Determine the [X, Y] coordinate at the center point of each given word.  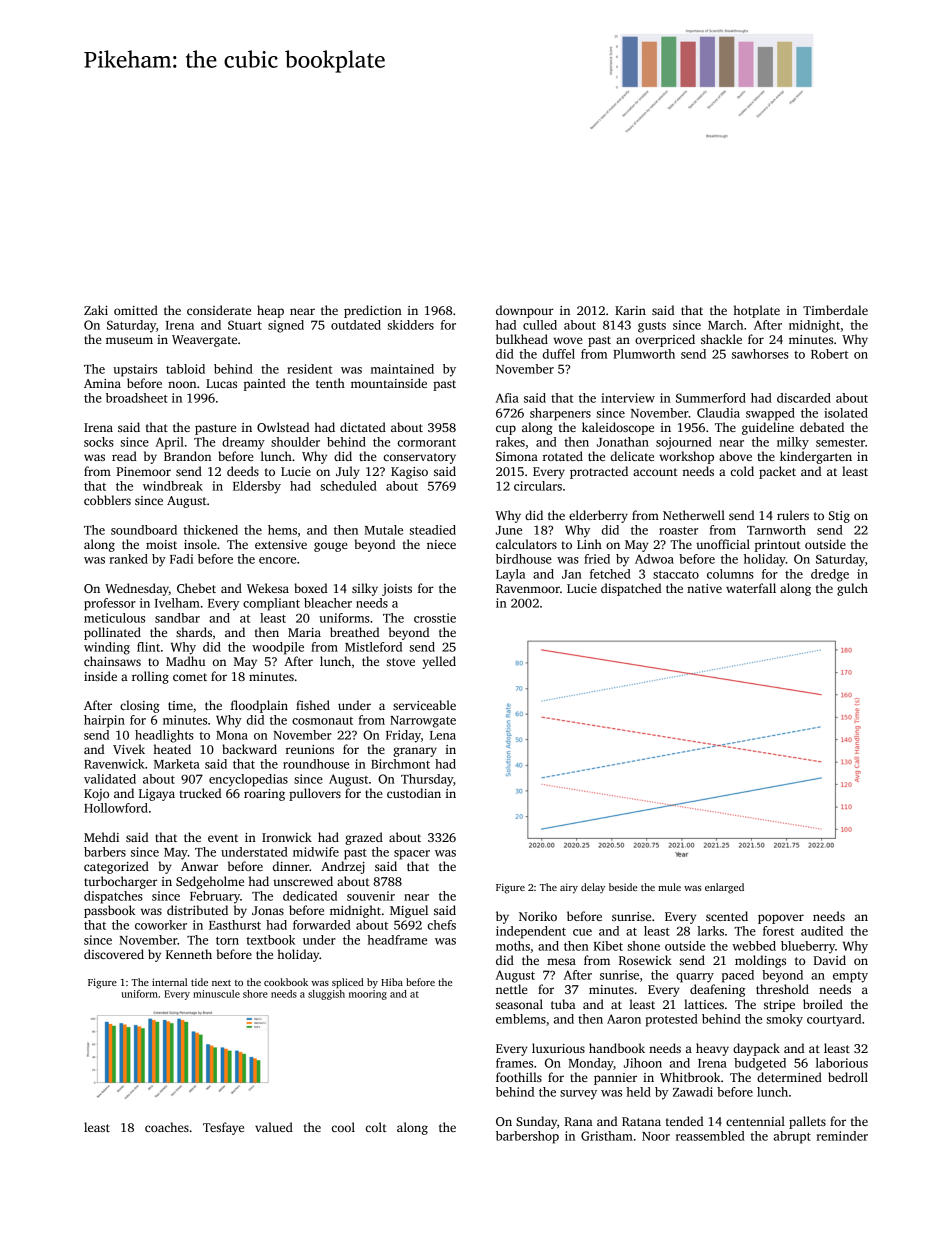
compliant [271, 604]
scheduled [348, 486]
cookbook [286, 982]
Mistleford [373, 647]
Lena [443, 735]
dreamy [243, 443]
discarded [804, 398]
